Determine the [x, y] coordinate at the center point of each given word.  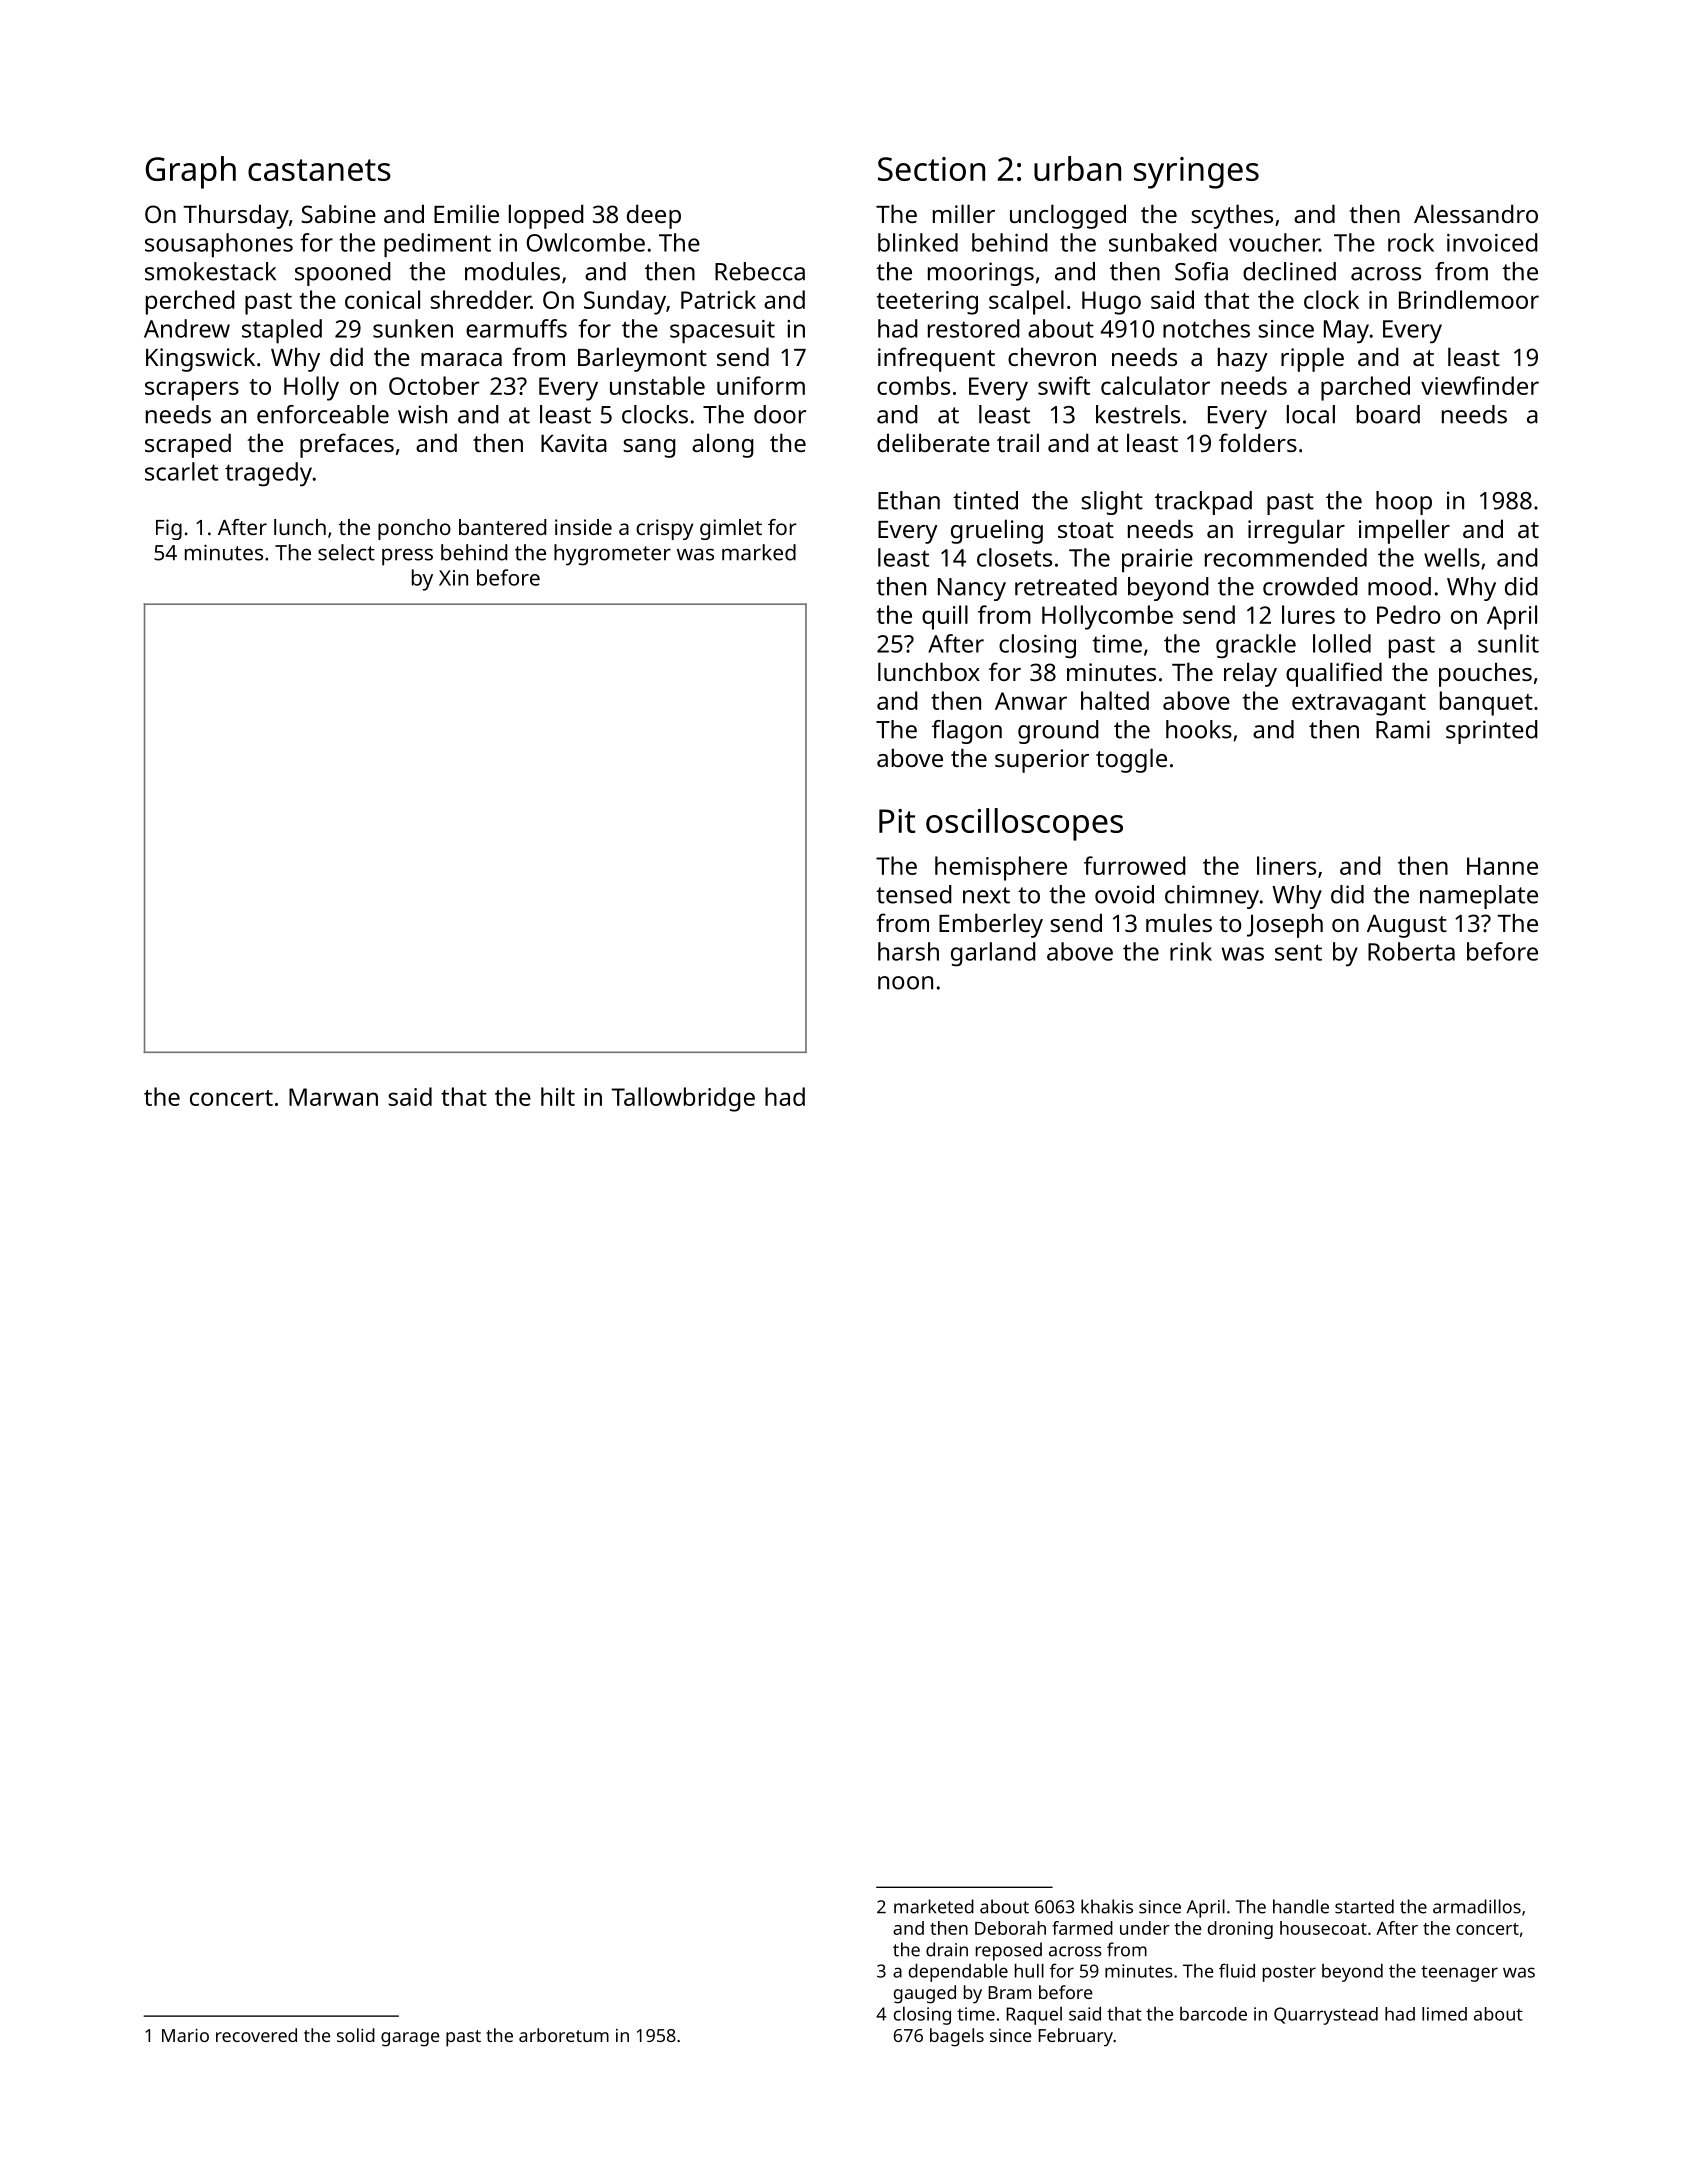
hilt [558, 1096]
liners [1286, 865]
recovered [256, 2035]
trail [1018, 442]
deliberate [933, 442]
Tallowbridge [683, 1099]
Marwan [333, 1097]
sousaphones [219, 245]
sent [1298, 952]
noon [905, 983]
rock [1411, 242]
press [407, 557]
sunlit [1508, 643]
